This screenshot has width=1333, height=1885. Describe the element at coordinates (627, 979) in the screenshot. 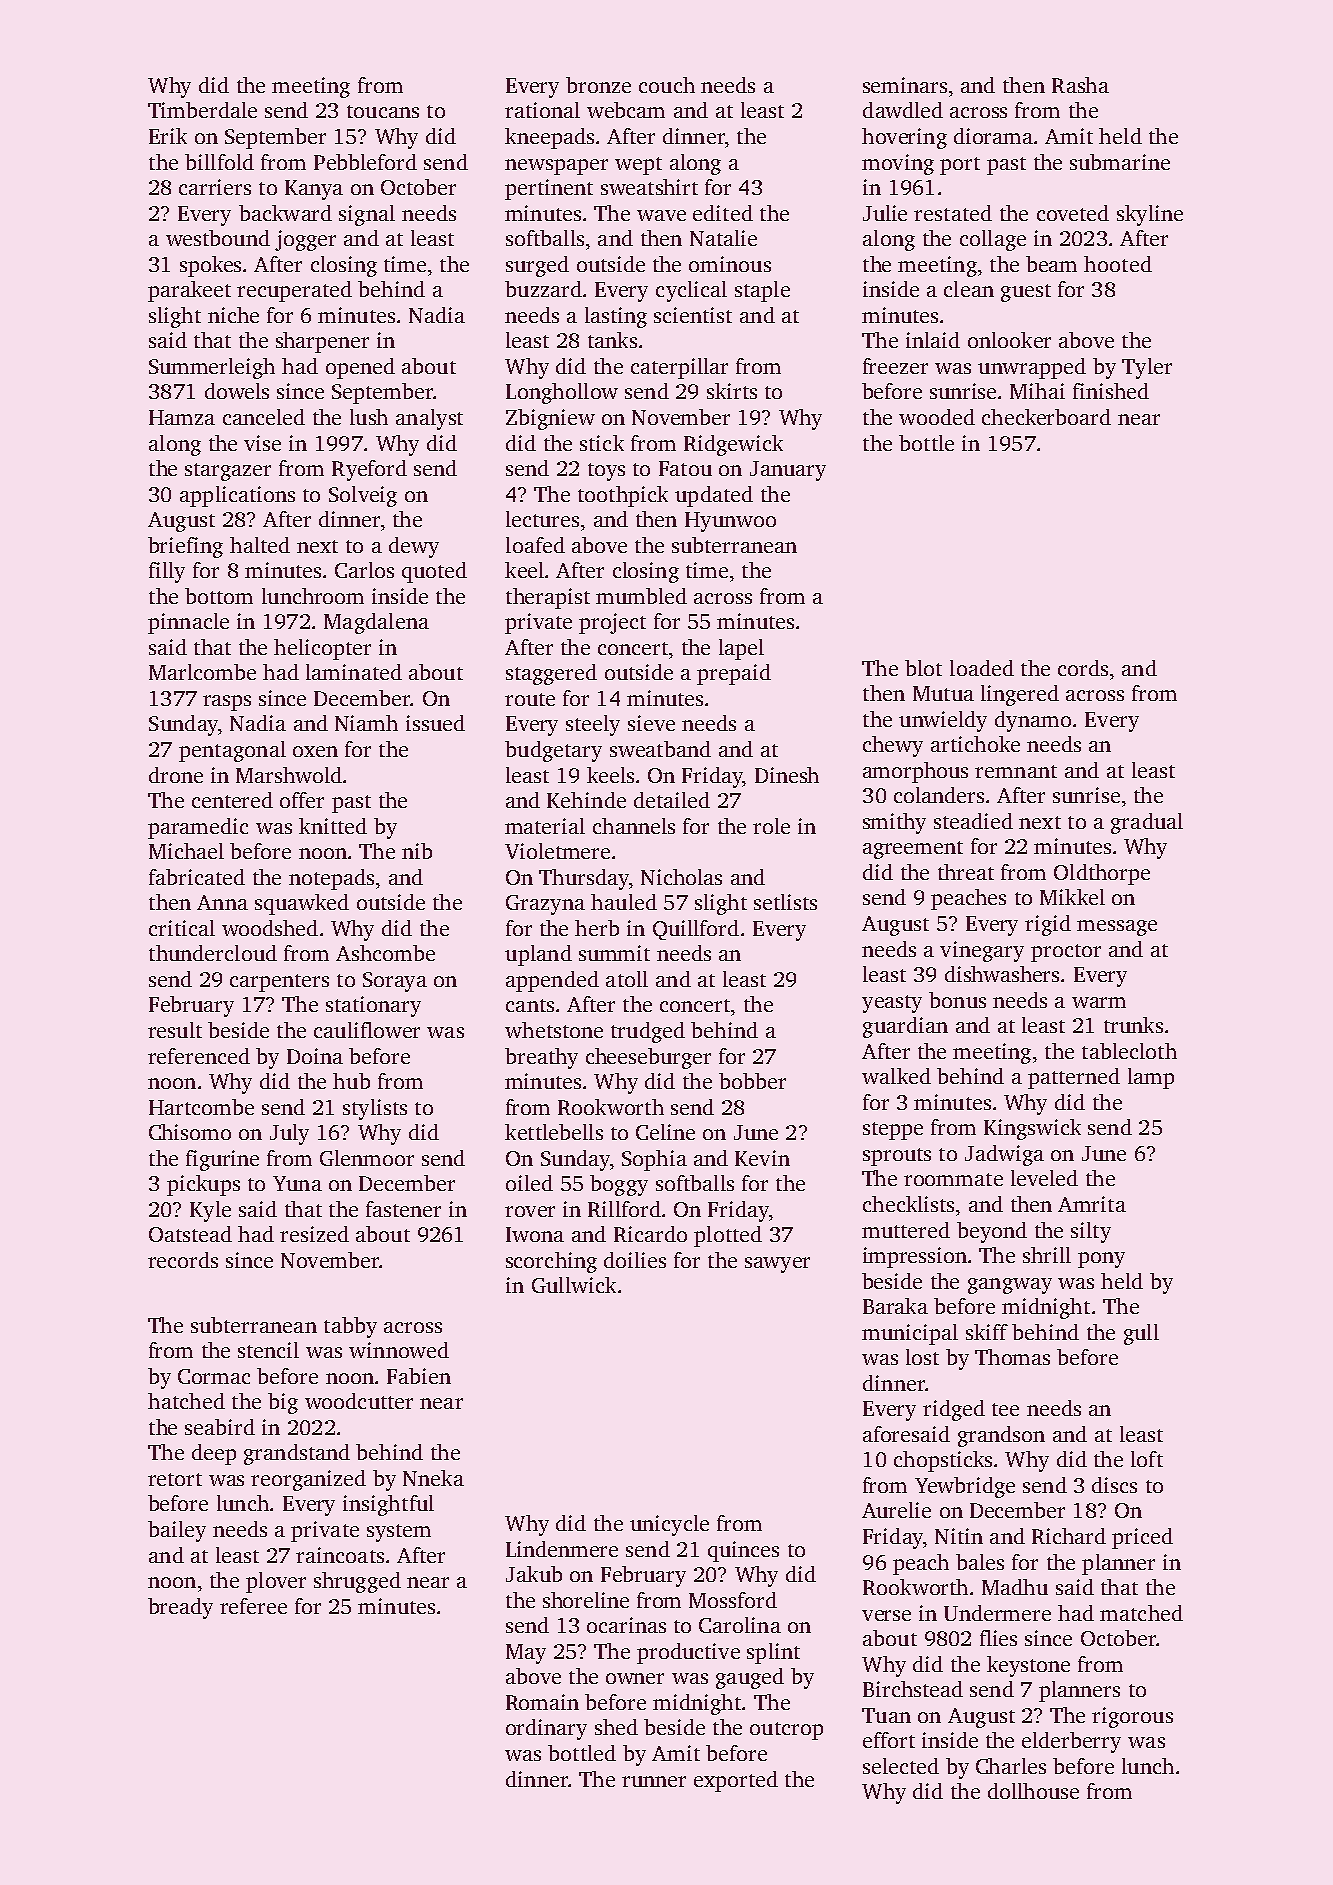

I see `atoll` at that location.
